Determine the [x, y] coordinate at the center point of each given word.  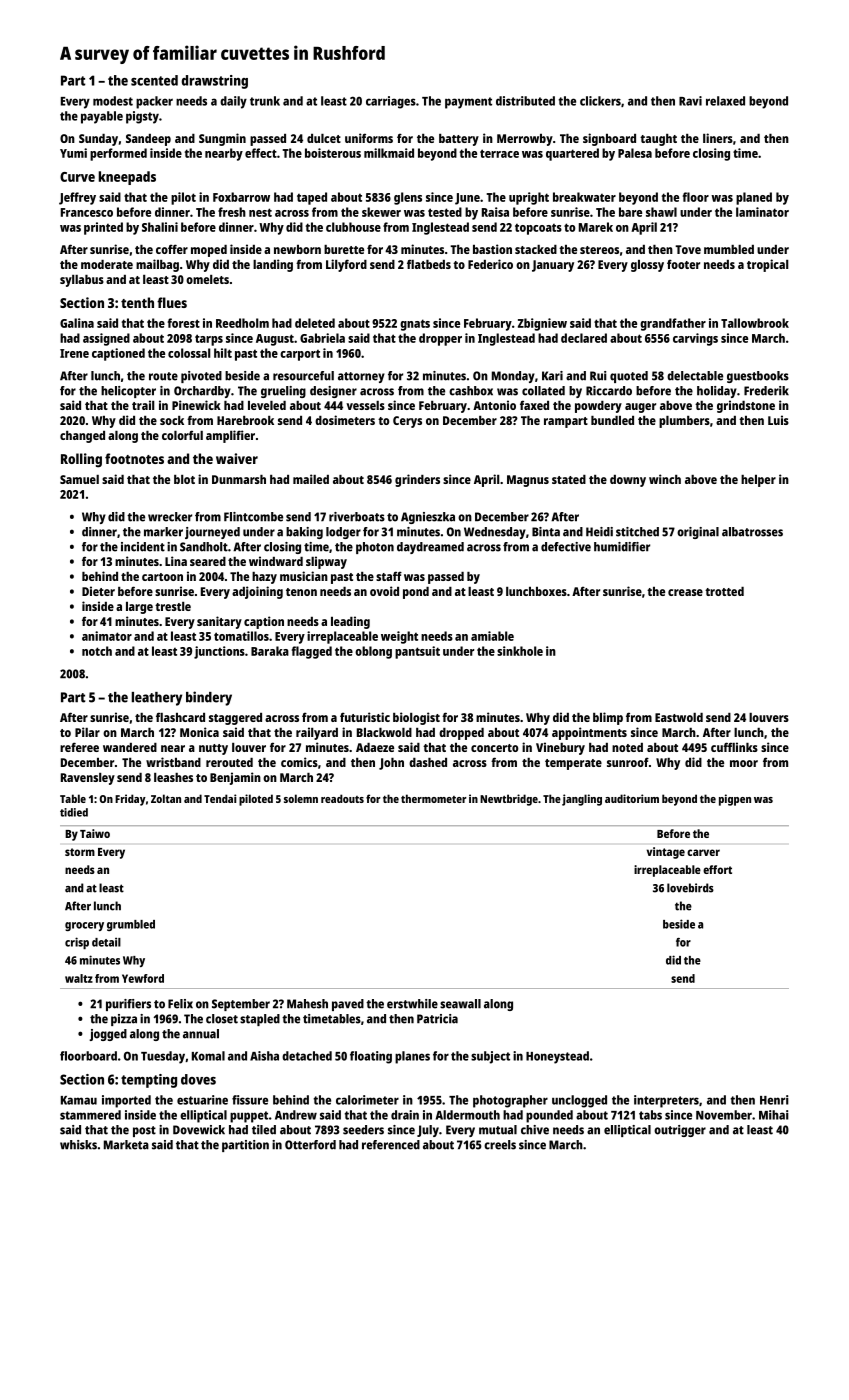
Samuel [79, 479]
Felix [180, 1004]
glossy [647, 266]
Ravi [690, 101]
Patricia [437, 1019]
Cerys [407, 422]
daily [233, 102]
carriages [391, 102]
